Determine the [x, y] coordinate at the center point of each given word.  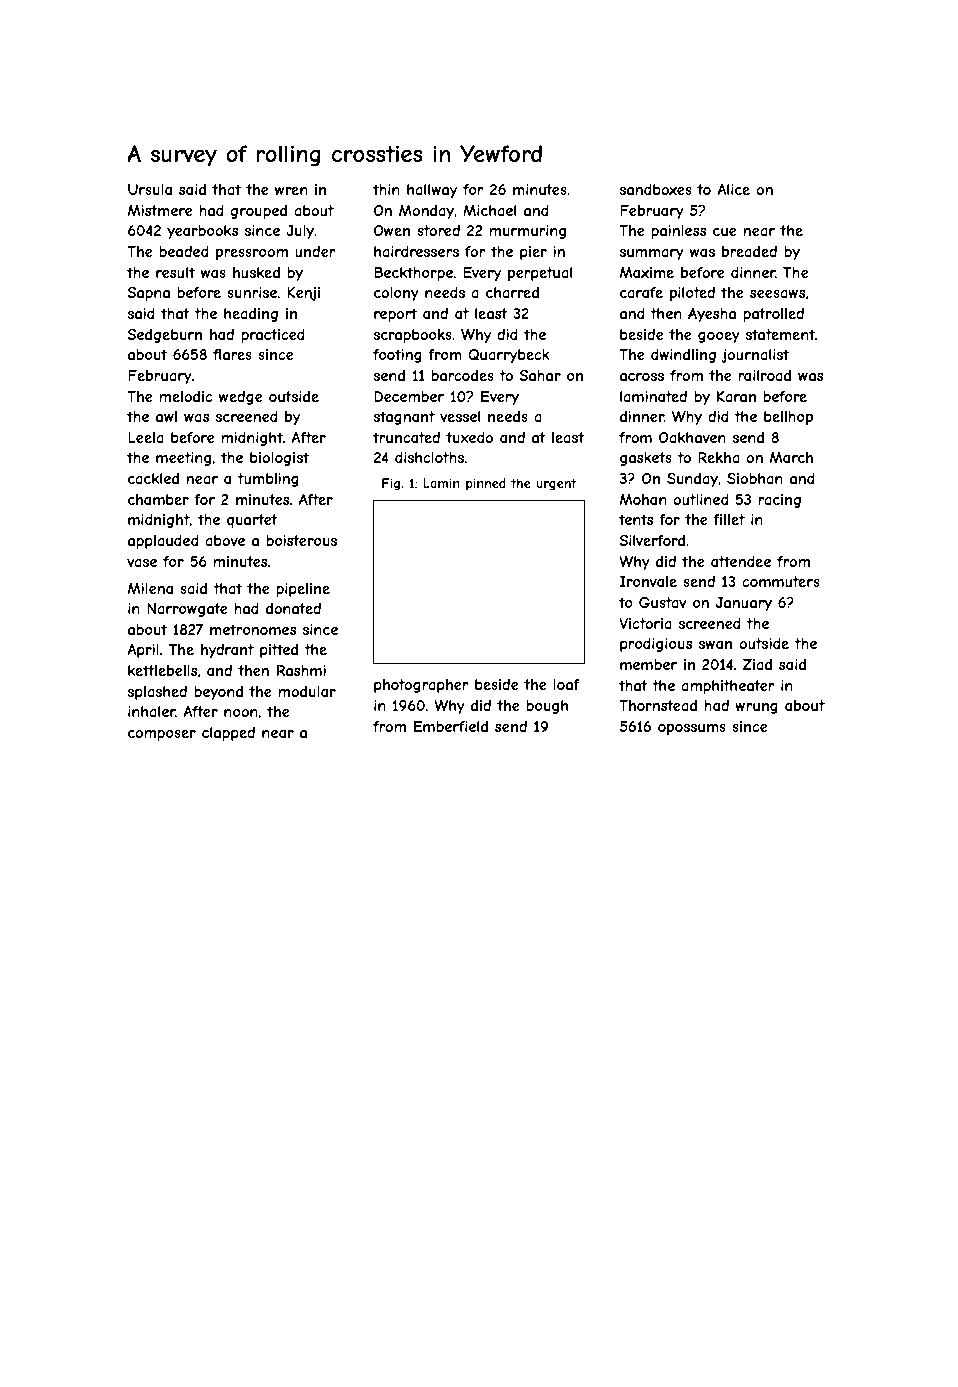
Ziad [757, 664]
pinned [486, 484]
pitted [279, 651]
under [315, 251]
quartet [252, 521]
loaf [566, 684]
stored [438, 230]
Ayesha [712, 315]
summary [652, 254]
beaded [184, 251]
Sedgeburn [164, 336]
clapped [228, 734]
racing [779, 501]
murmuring [527, 232]
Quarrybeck [509, 356]
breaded [749, 251]
